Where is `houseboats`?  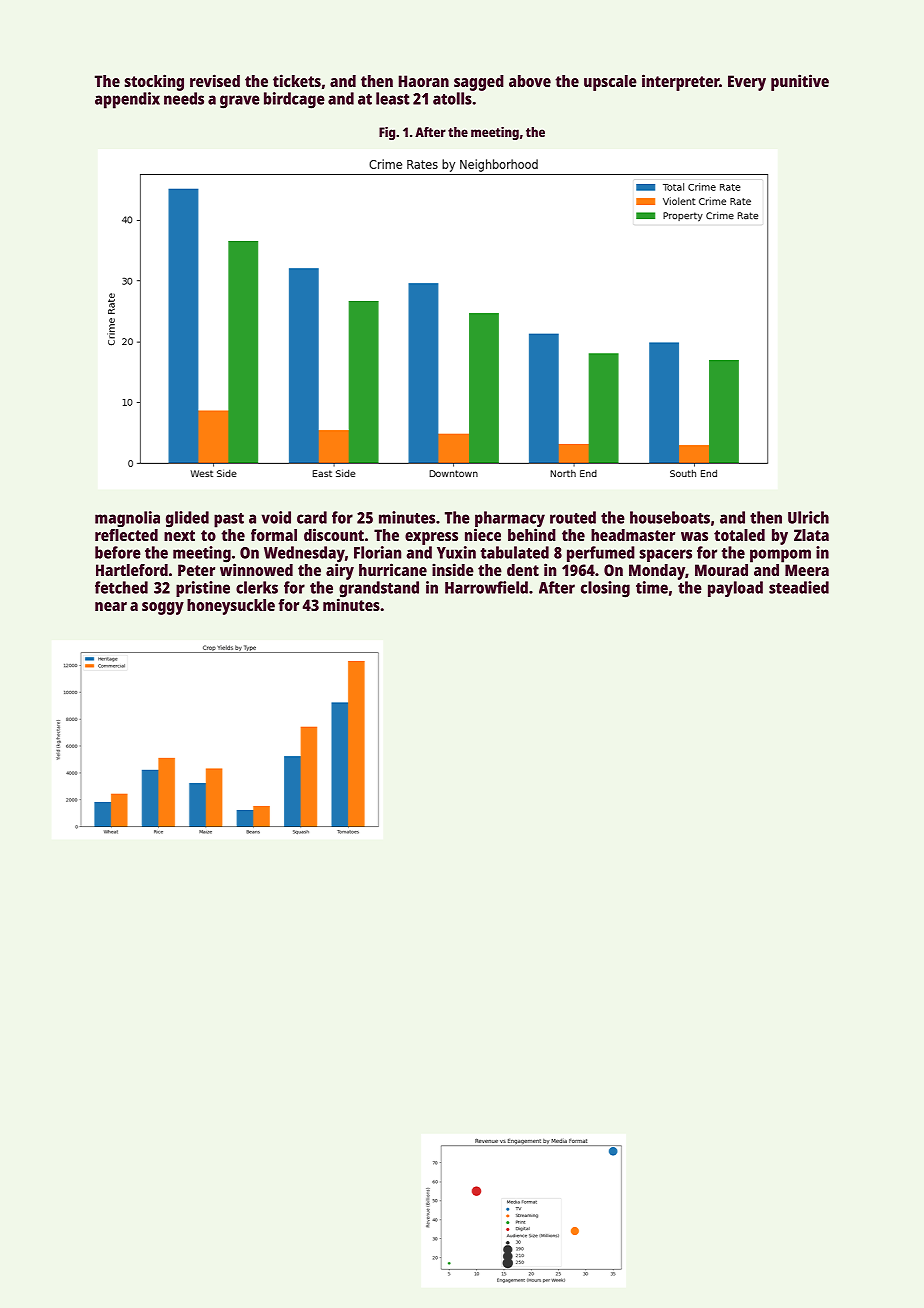
houseboats is located at coordinates (670, 517).
